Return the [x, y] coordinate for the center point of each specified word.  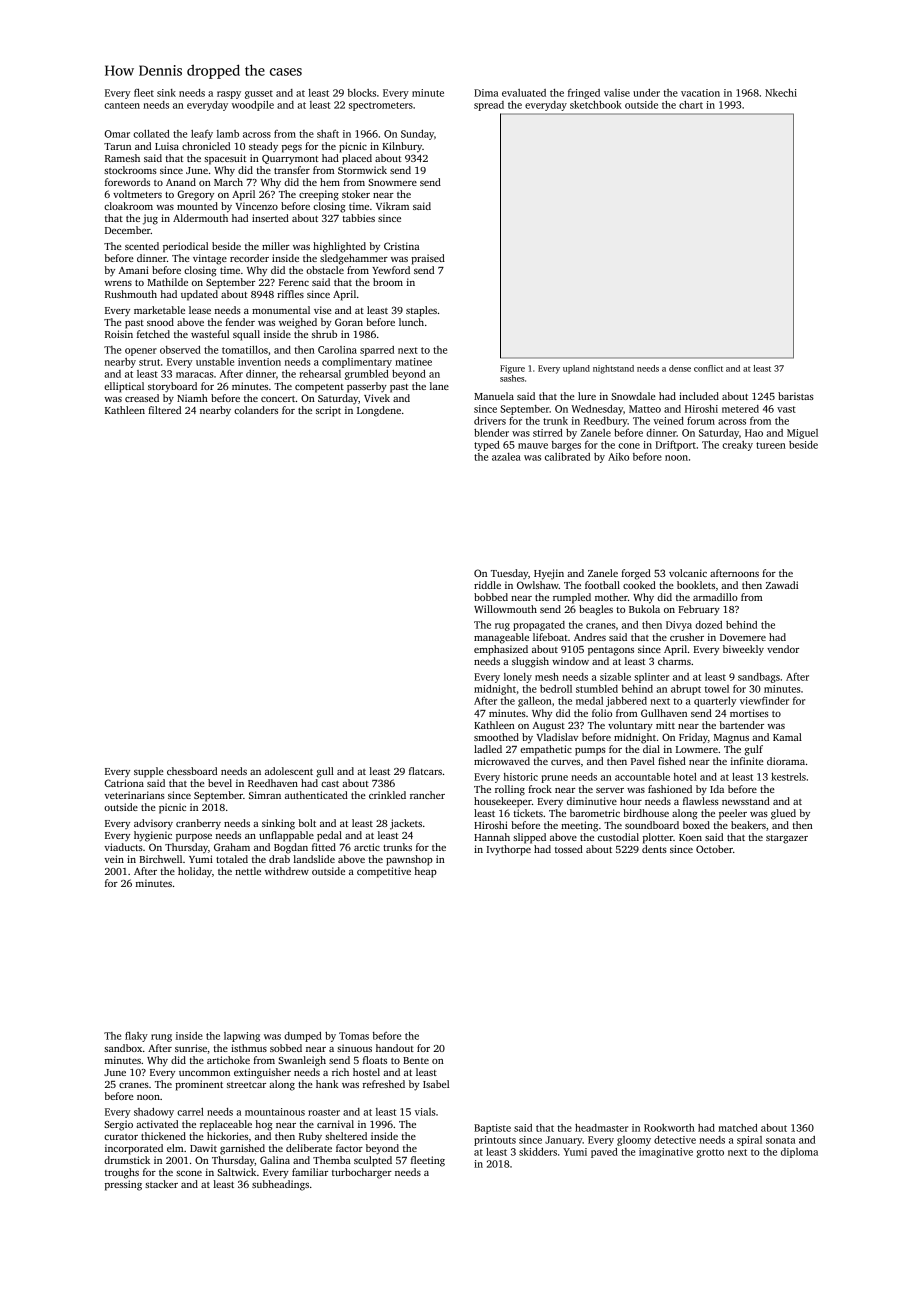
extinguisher [262, 1073]
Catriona [124, 783]
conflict [708, 368]
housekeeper [503, 802]
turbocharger [362, 1173]
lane [439, 386]
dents [654, 849]
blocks [362, 93]
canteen [122, 105]
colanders [256, 410]
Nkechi [781, 93]
